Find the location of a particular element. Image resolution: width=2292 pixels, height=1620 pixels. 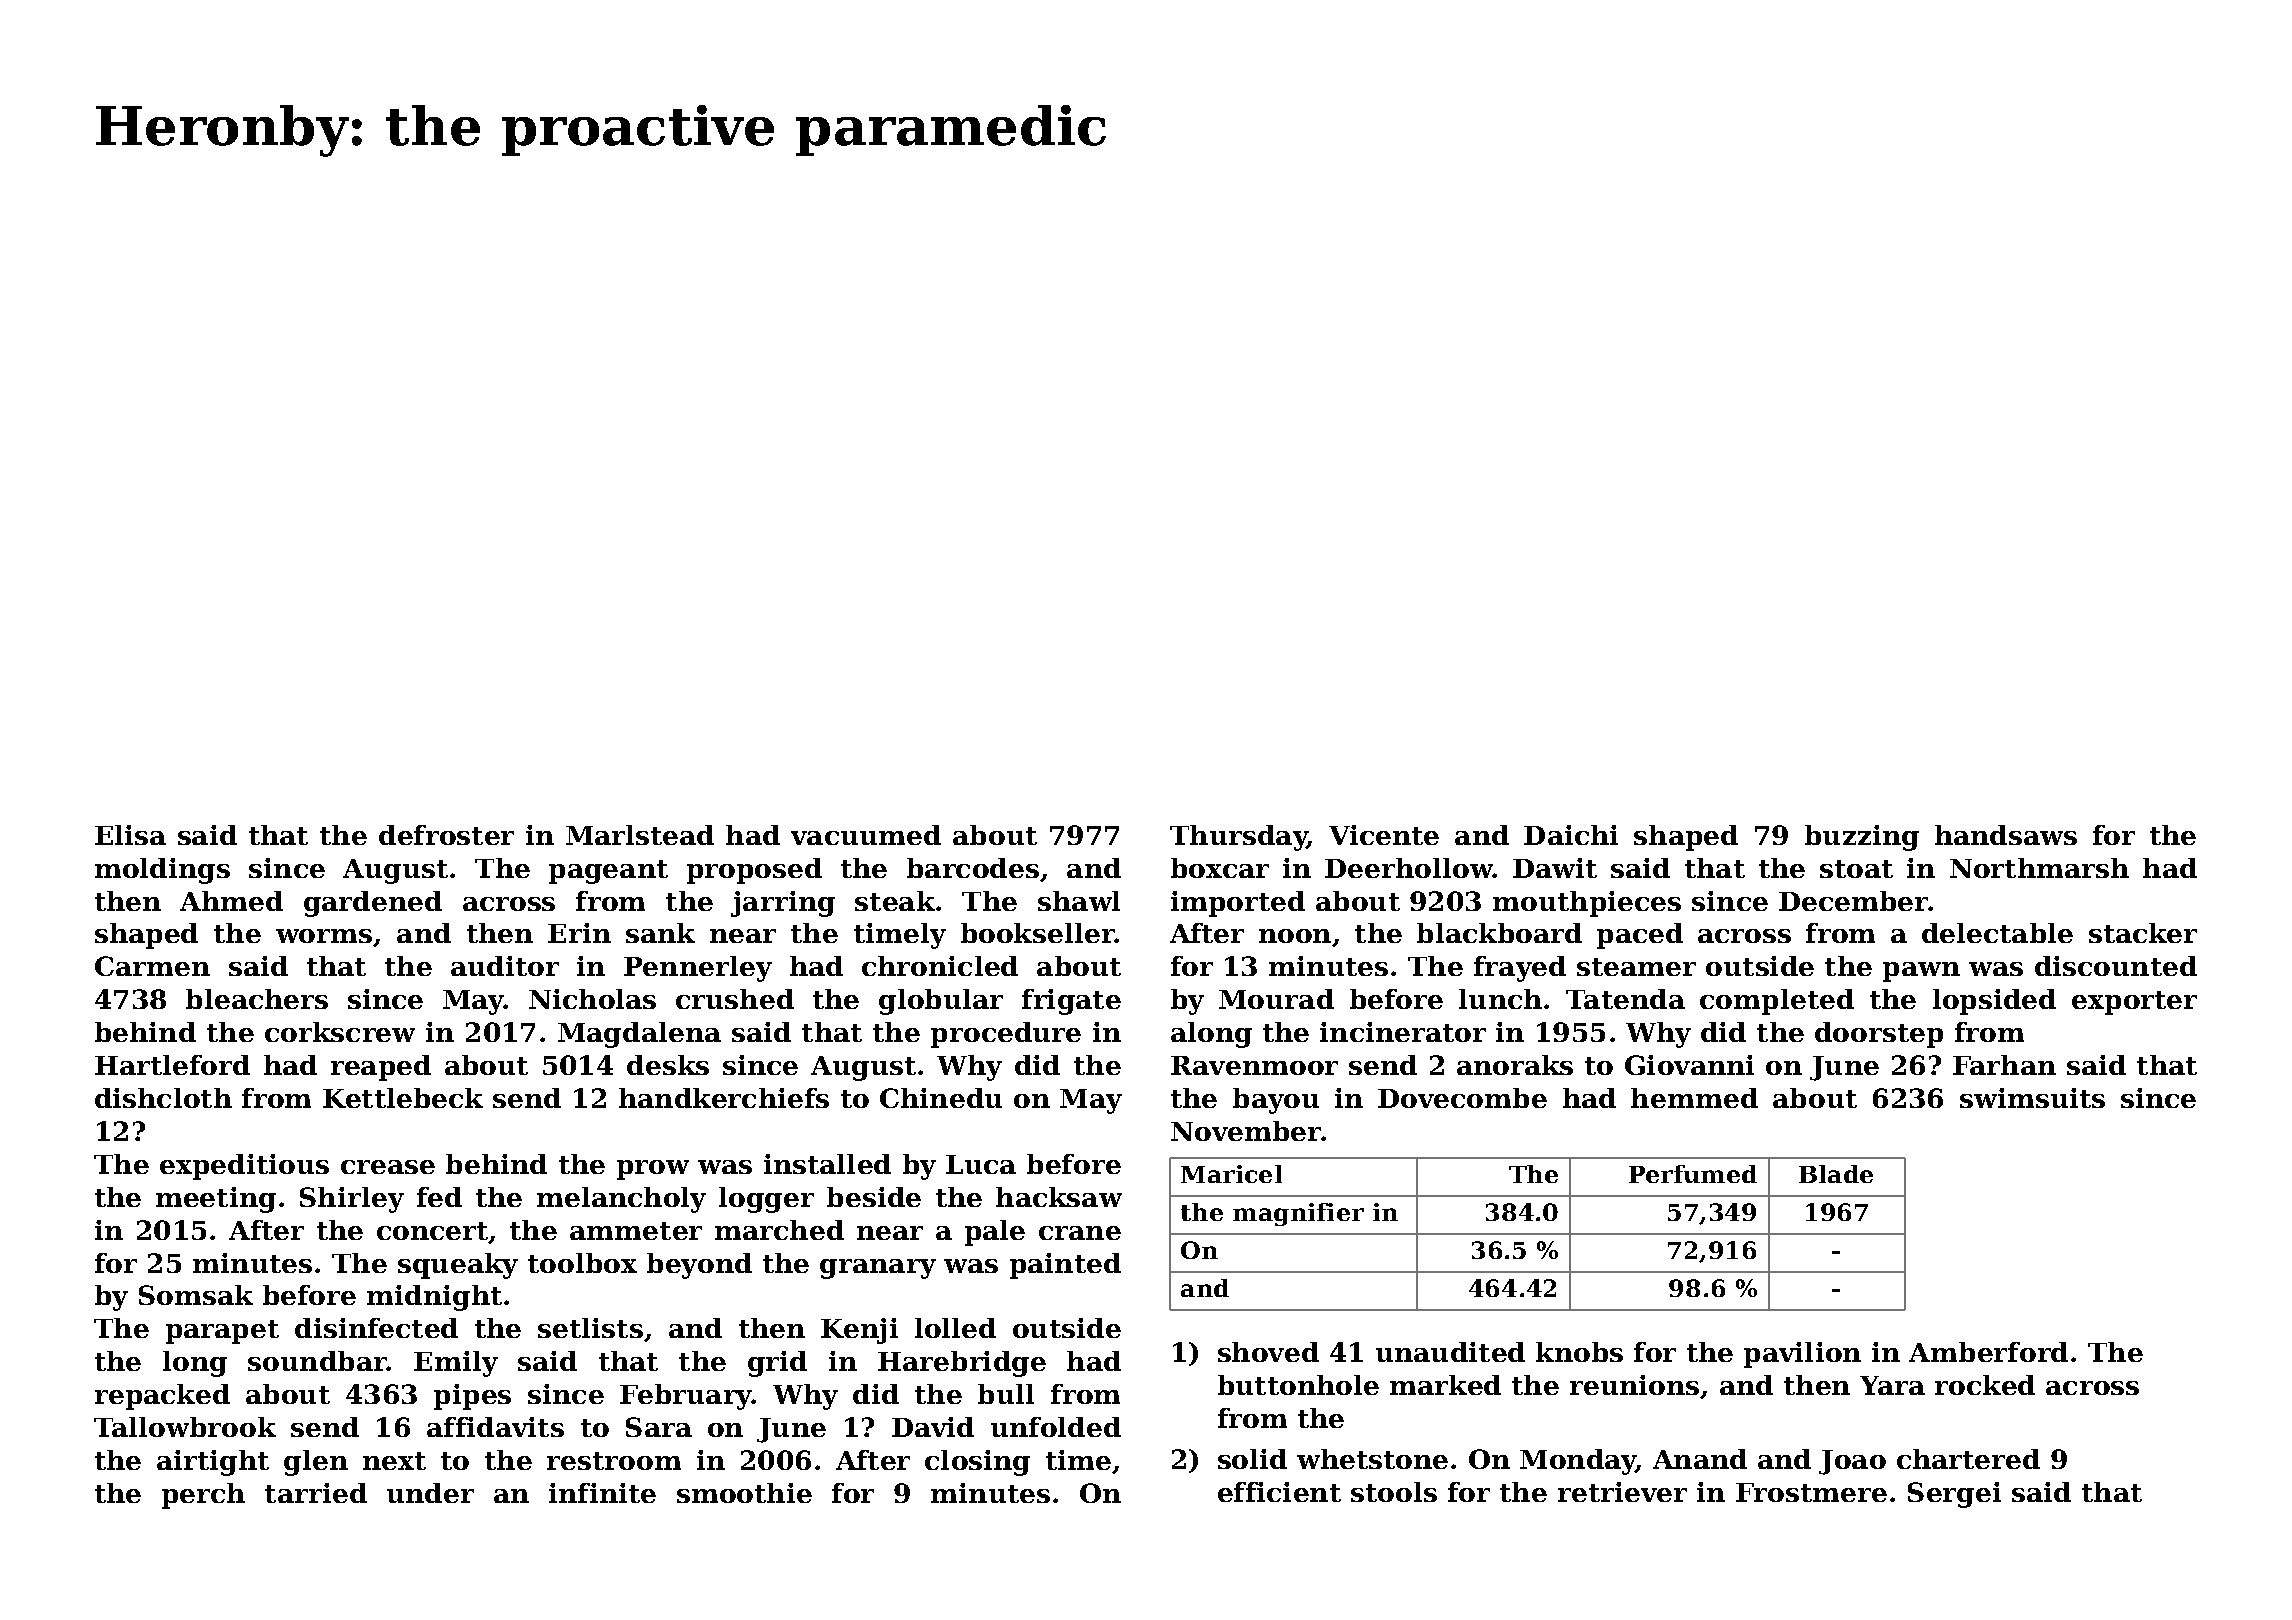

Blade is located at coordinates (1836, 1174).
